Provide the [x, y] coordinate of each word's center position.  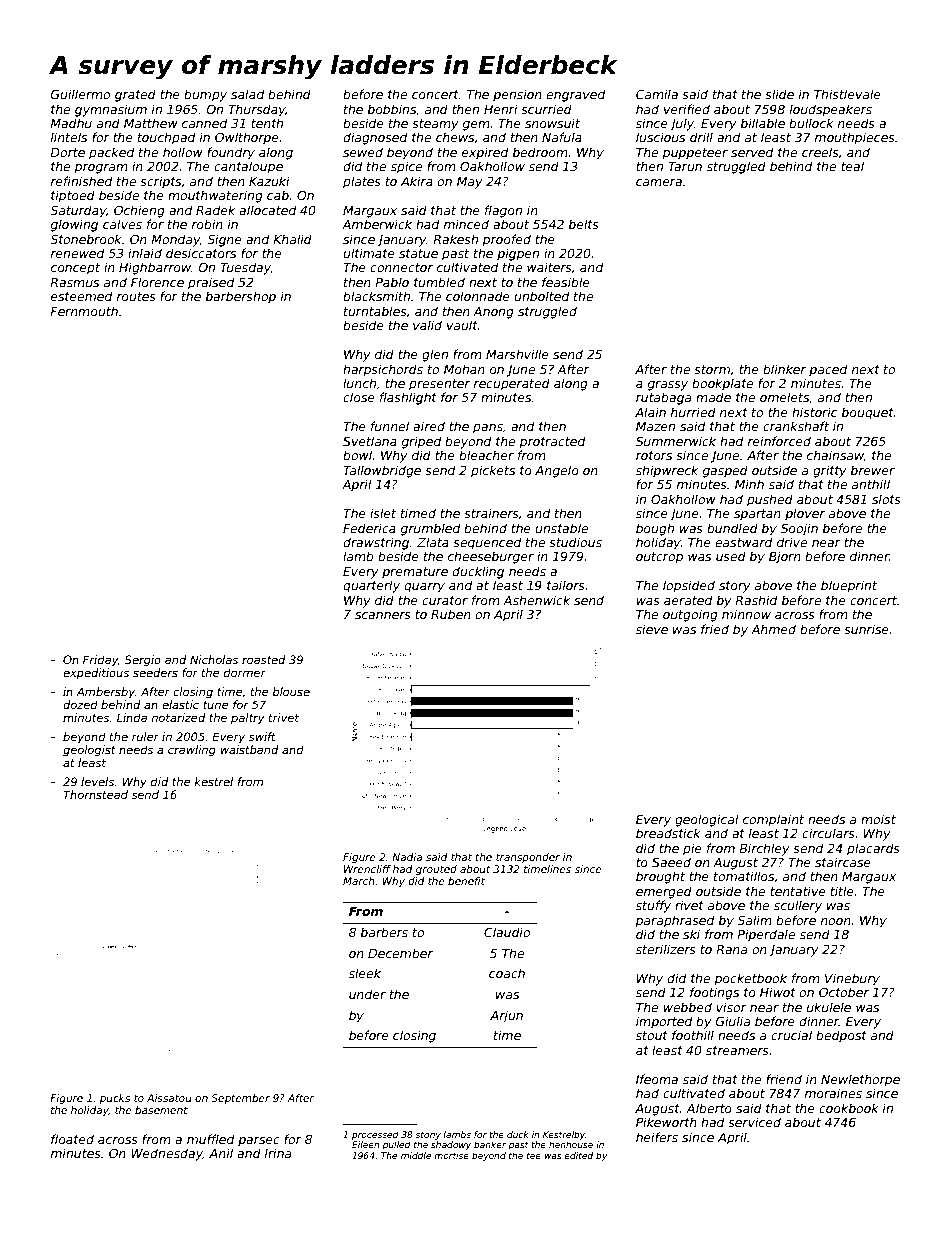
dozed [80, 704]
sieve [652, 629]
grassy [668, 386]
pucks [114, 1099]
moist [878, 819]
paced [828, 370]
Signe [224, 240]
